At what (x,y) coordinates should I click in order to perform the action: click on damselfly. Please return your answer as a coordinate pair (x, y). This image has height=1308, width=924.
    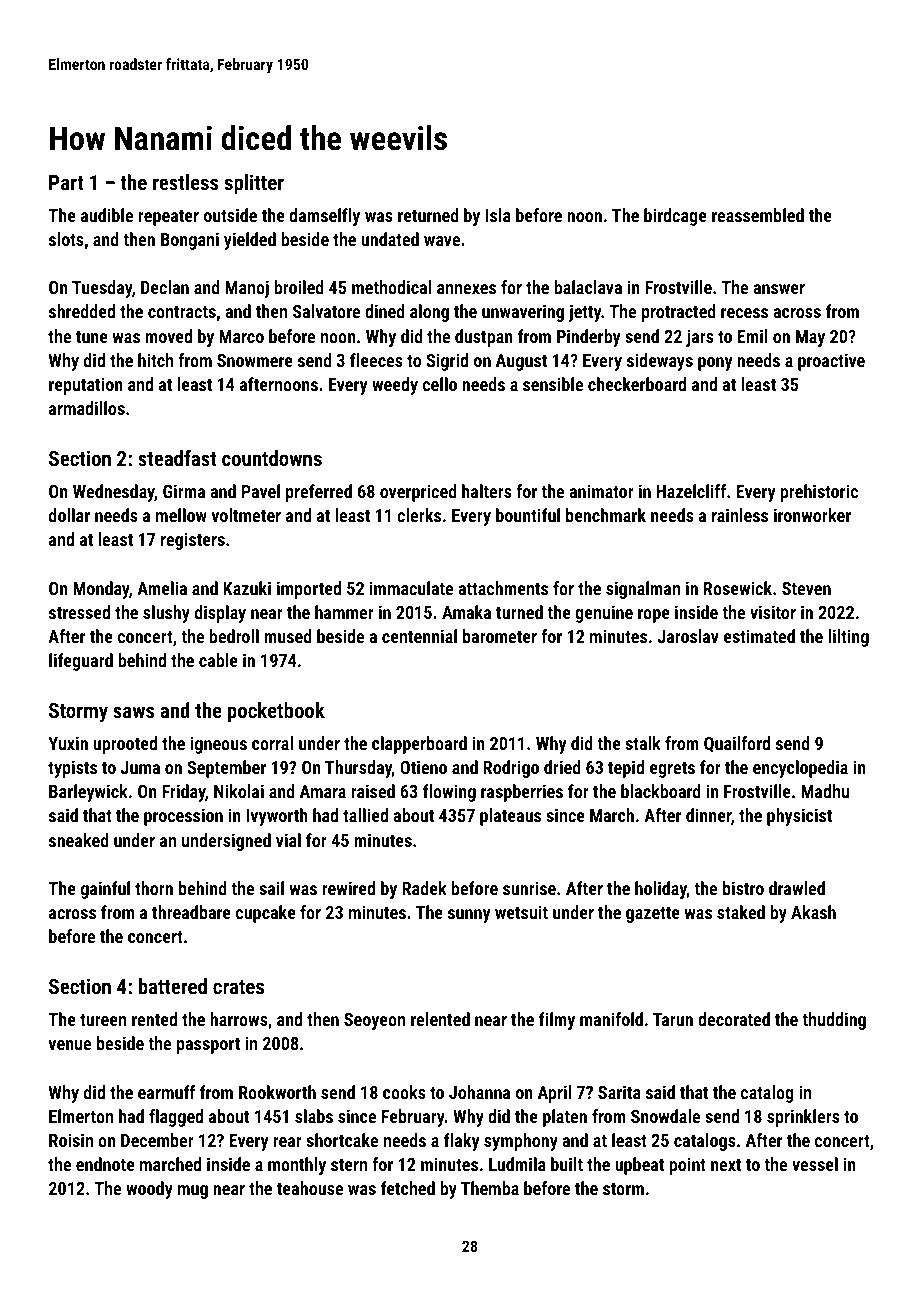
    Looking at the image, I should click on (324, 217).
